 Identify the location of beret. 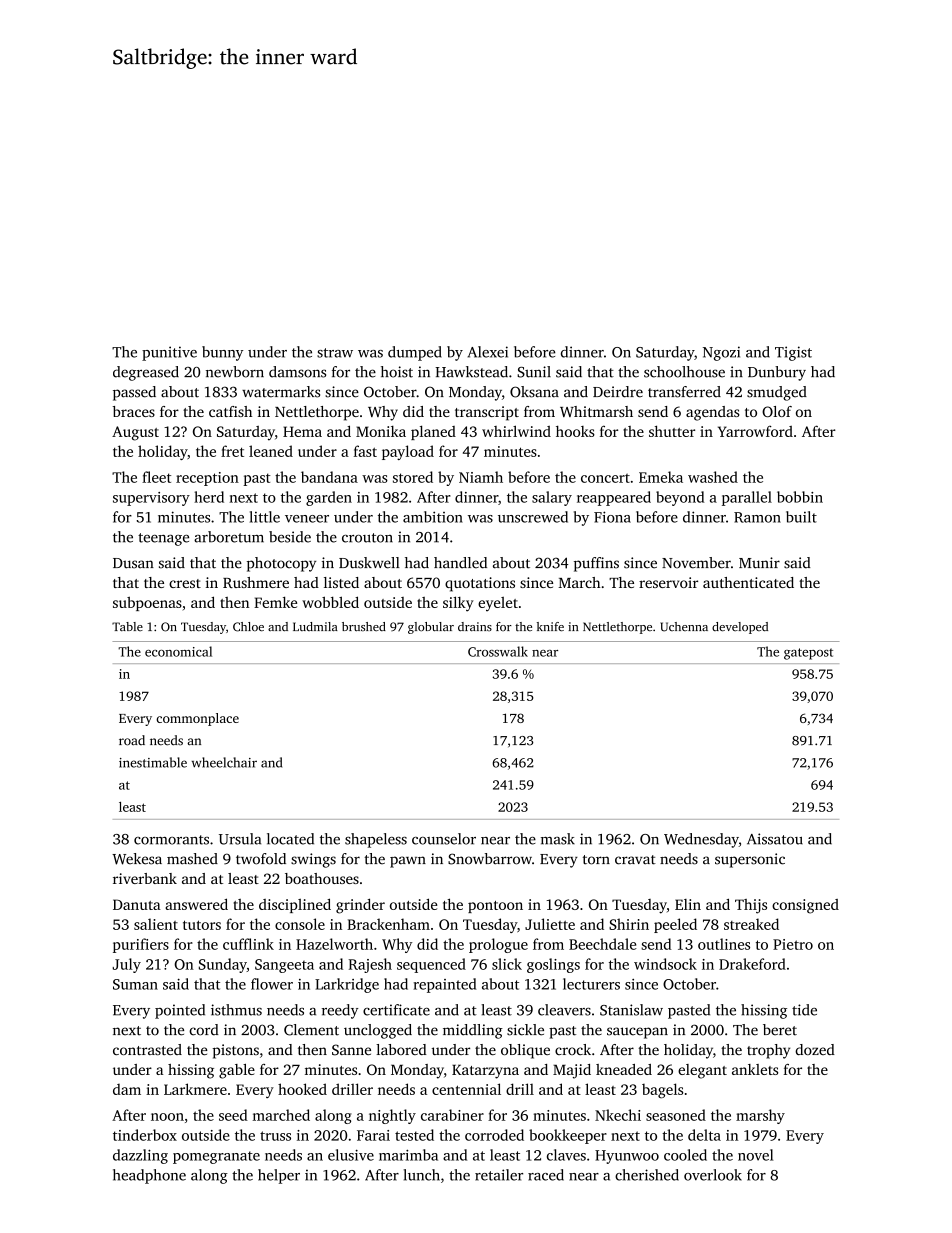
(780, 1030).
